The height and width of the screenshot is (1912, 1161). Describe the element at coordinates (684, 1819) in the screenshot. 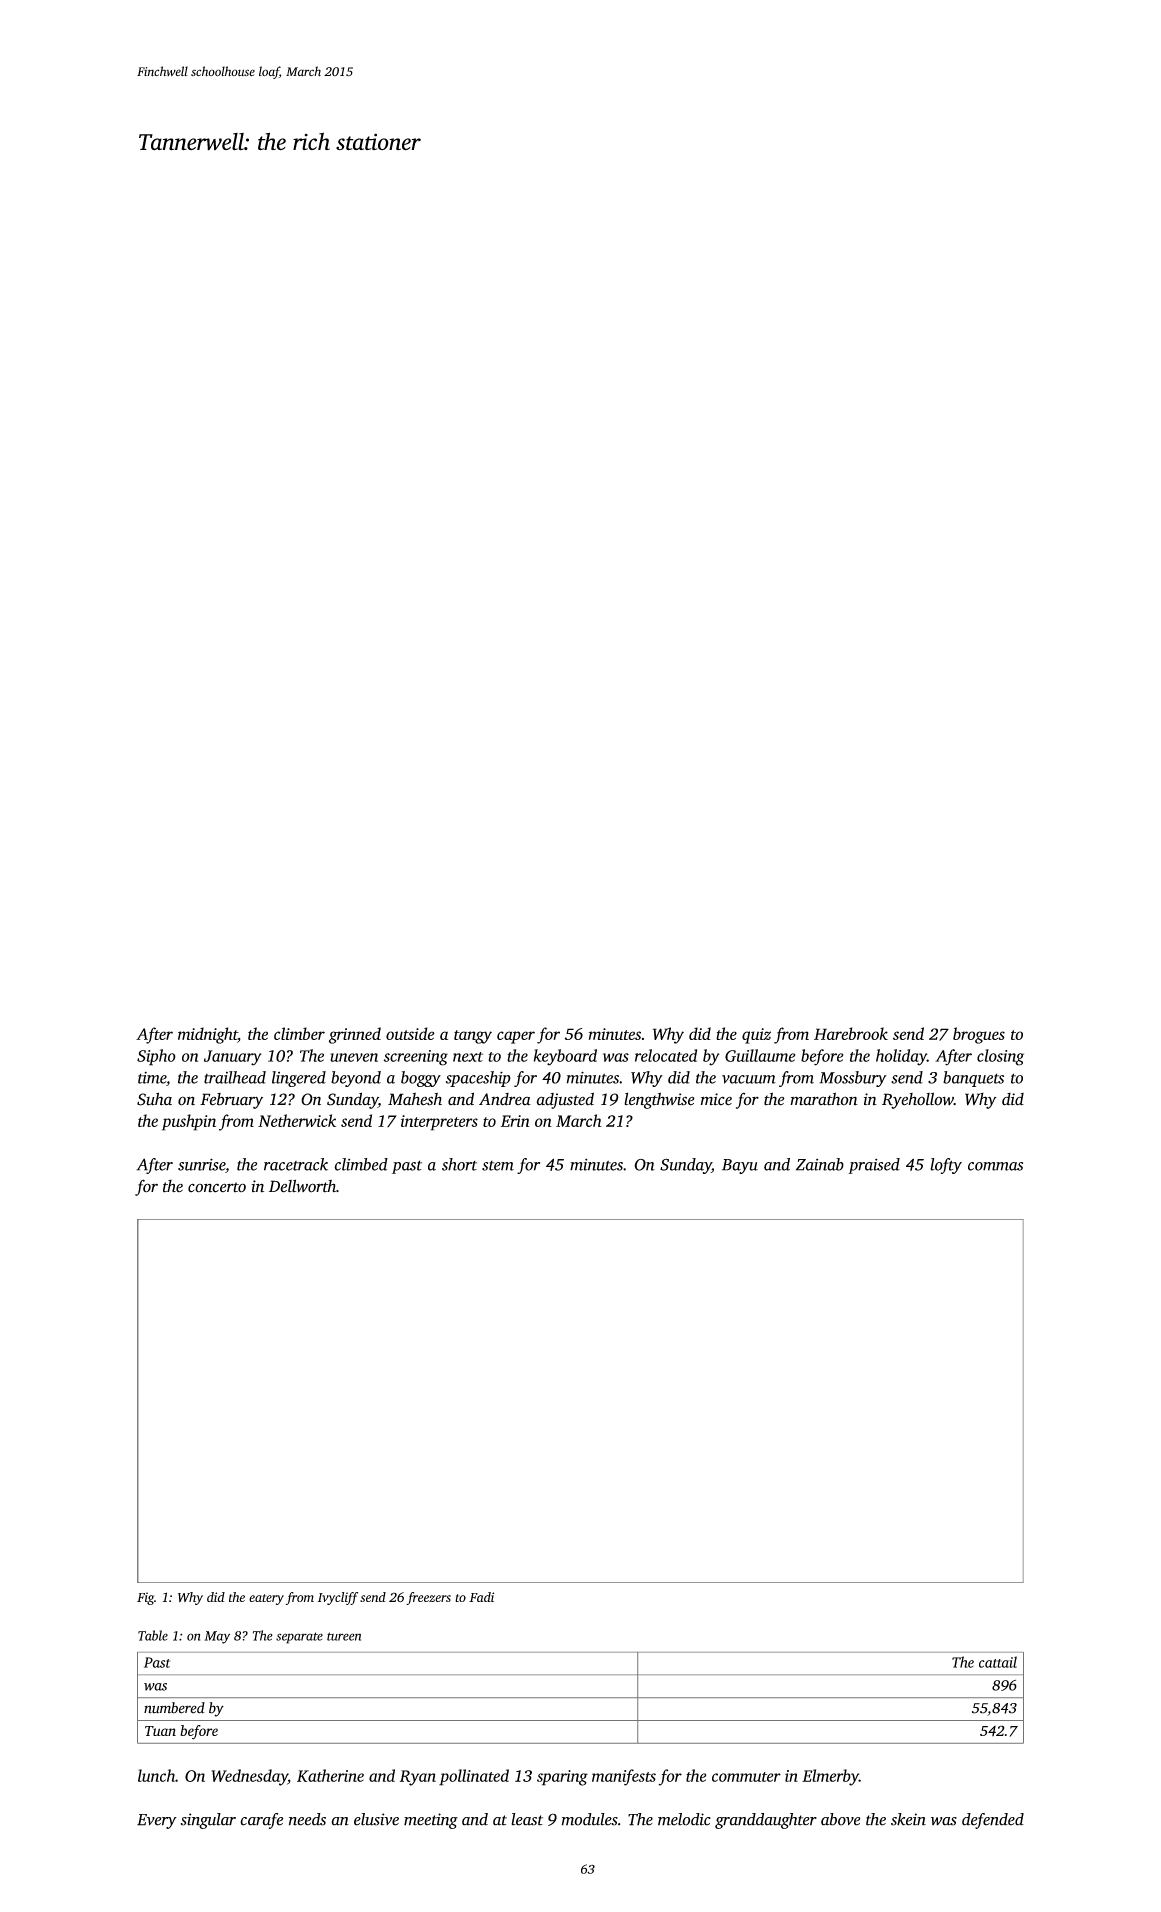

I see `melodic` at that location.
